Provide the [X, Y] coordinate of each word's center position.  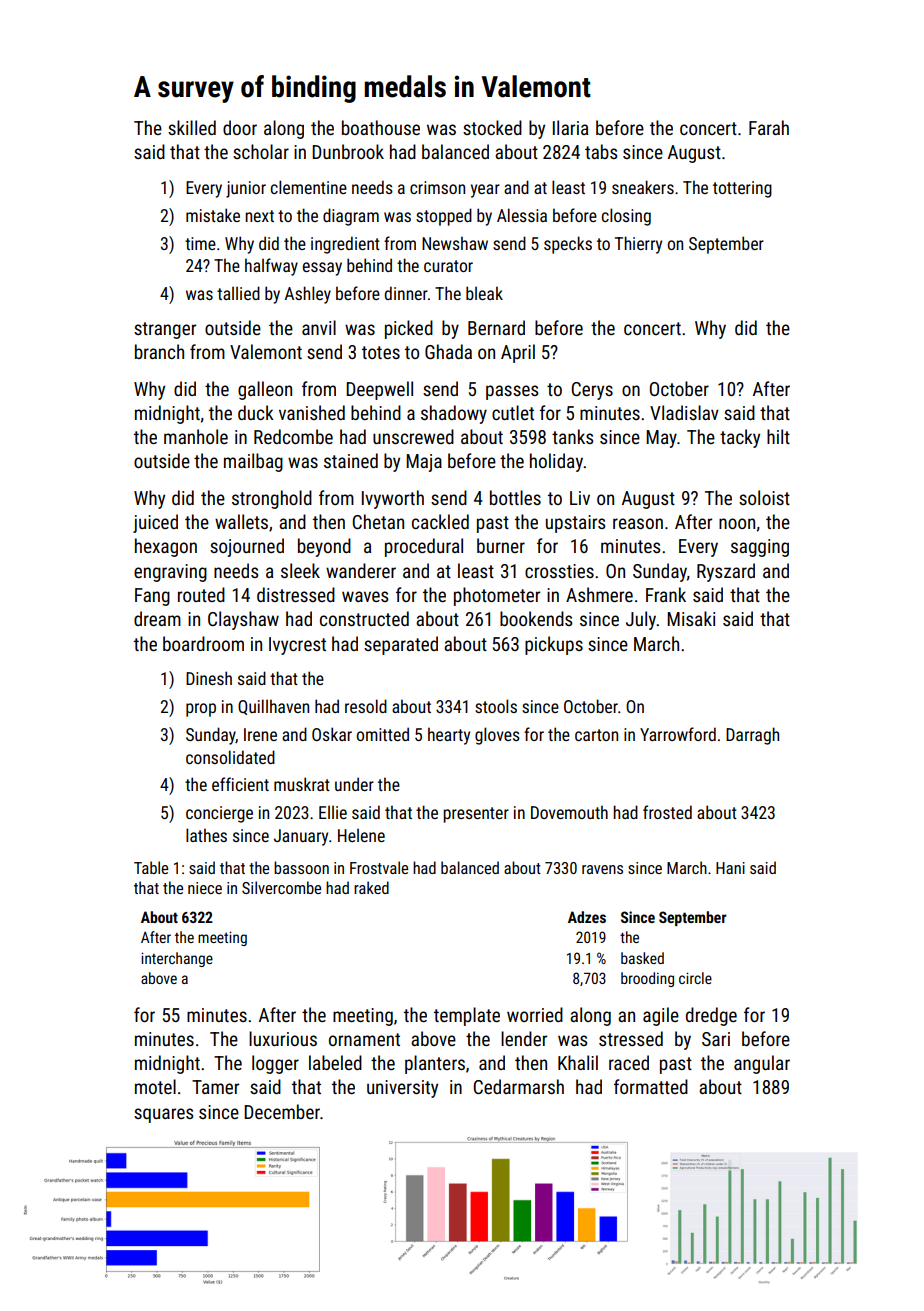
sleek [300, 570]
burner [501, 545]
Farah [769, 127]
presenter [476, 815]
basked [642, 958]
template [467, 1016]
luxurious [283, 1038]
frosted [667, 812]
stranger [165, 330]
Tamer [215, 1087]
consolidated [230, 757]
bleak [484, 293]
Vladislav [684, 412]
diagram [351, 217]
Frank [666, 594]
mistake [213, 215]
